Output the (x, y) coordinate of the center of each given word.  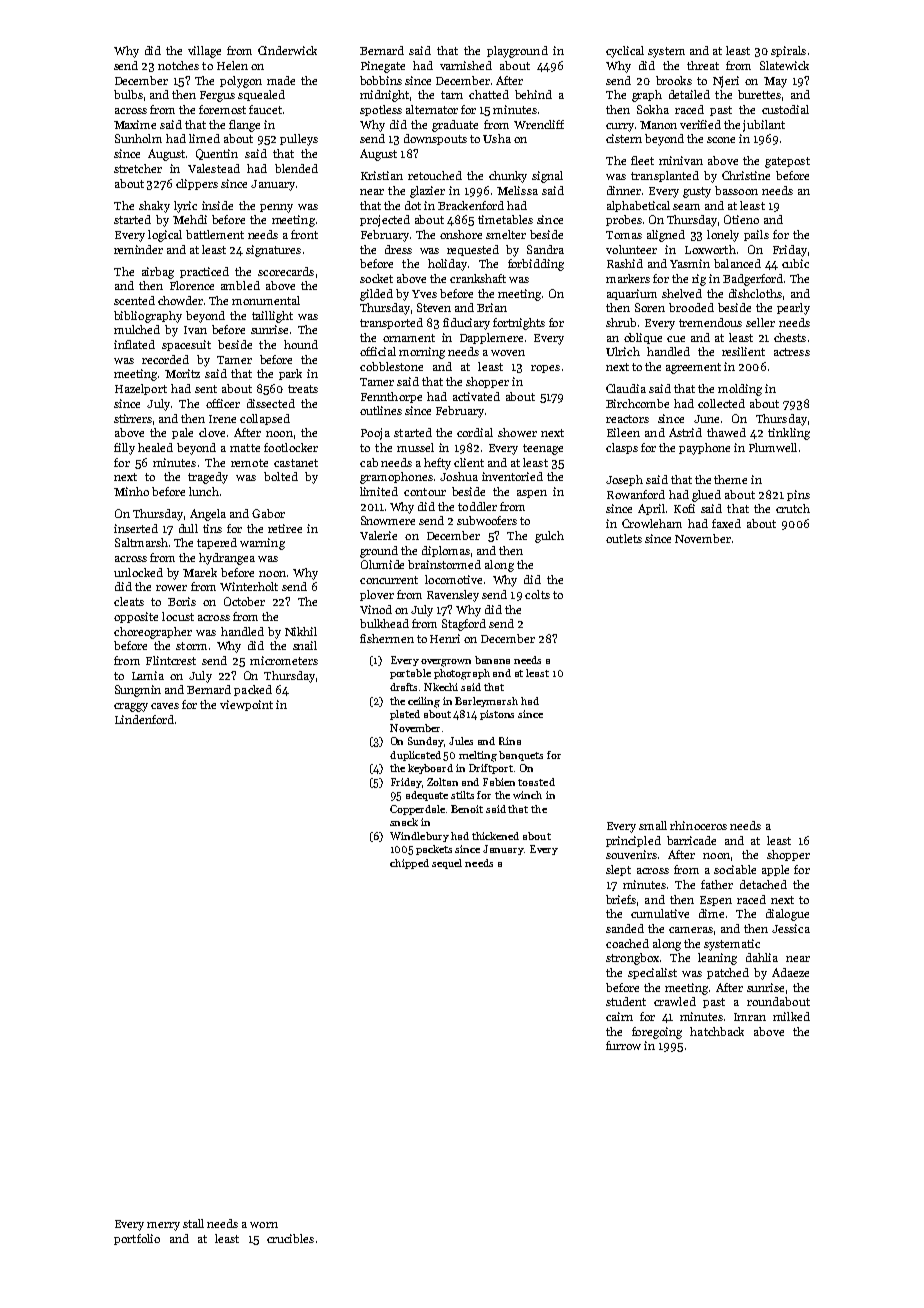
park (290, 374)
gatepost (787, 162)
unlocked (138, 572)
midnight (384, 96)
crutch (793, 508)
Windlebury (419, 837)
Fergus (217, 96)
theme (730, 479)
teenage (543, 449)
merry (163, 1226)
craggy (131, 707)
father (717, 884)
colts (537, 594)
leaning (717, 959)
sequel (447, 864)
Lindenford (144, 719)
